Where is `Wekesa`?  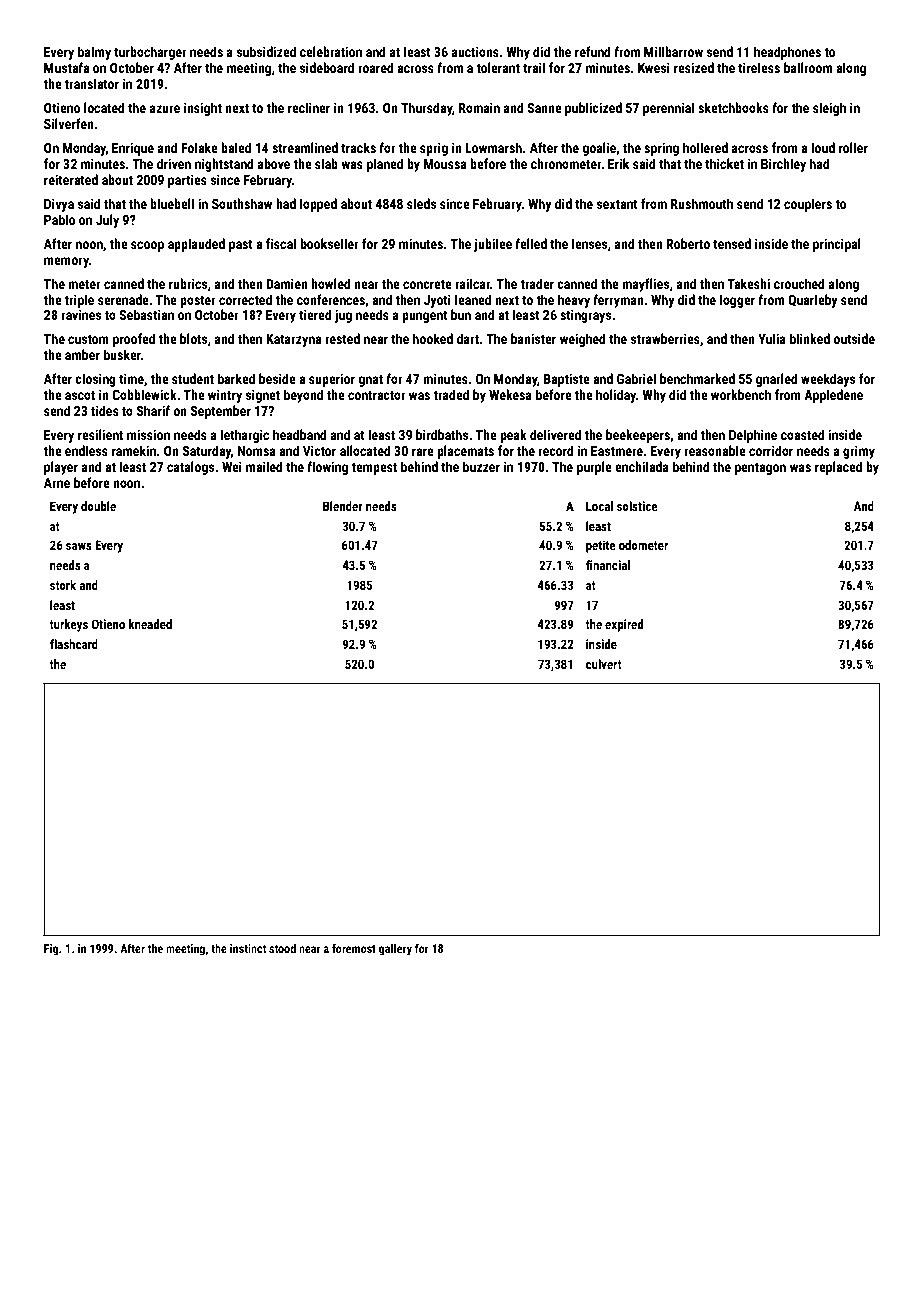
Wekesa is located at coordinates (510, 394).
